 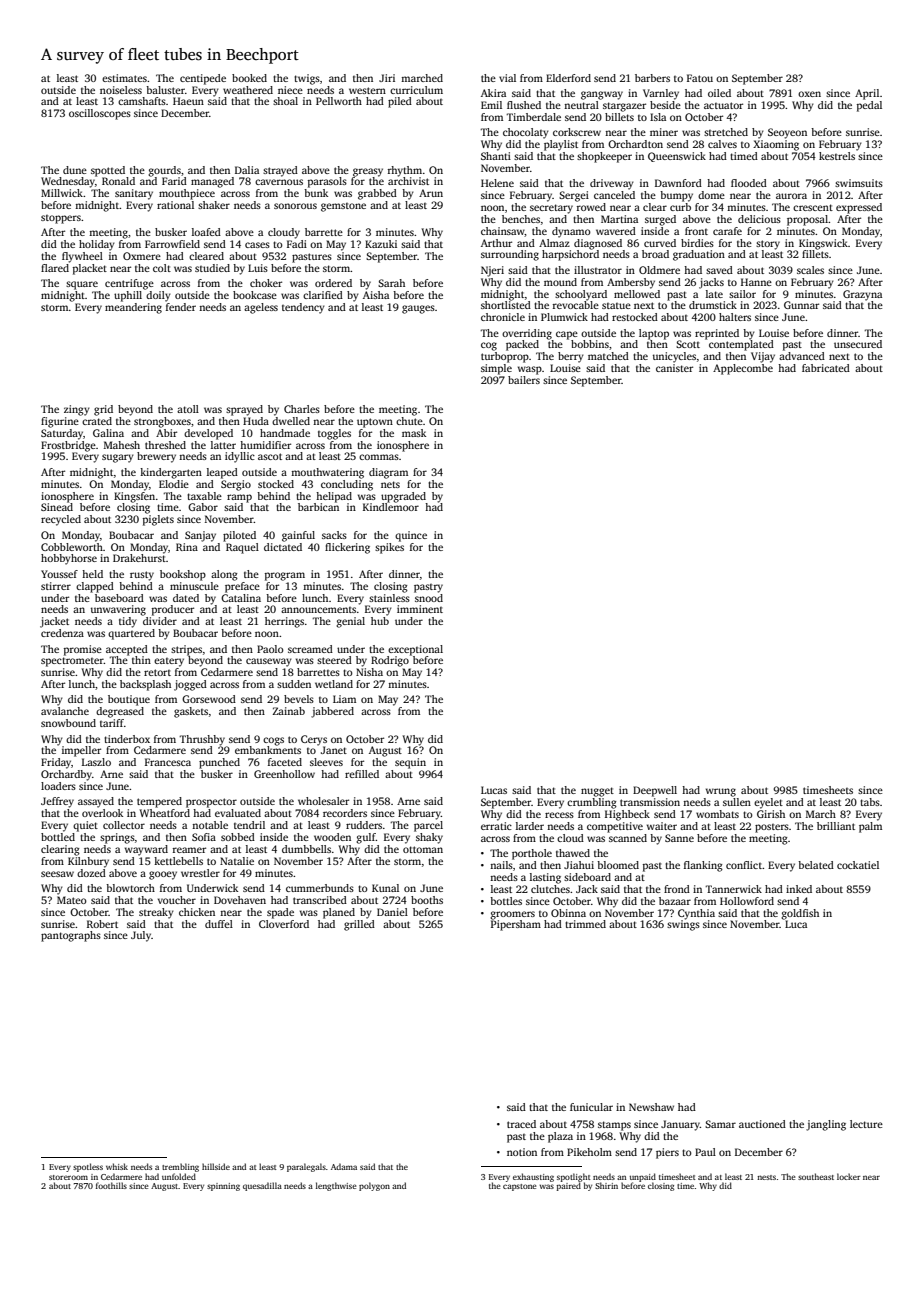 I want to click on sullen, so click(x=737, y=802).
